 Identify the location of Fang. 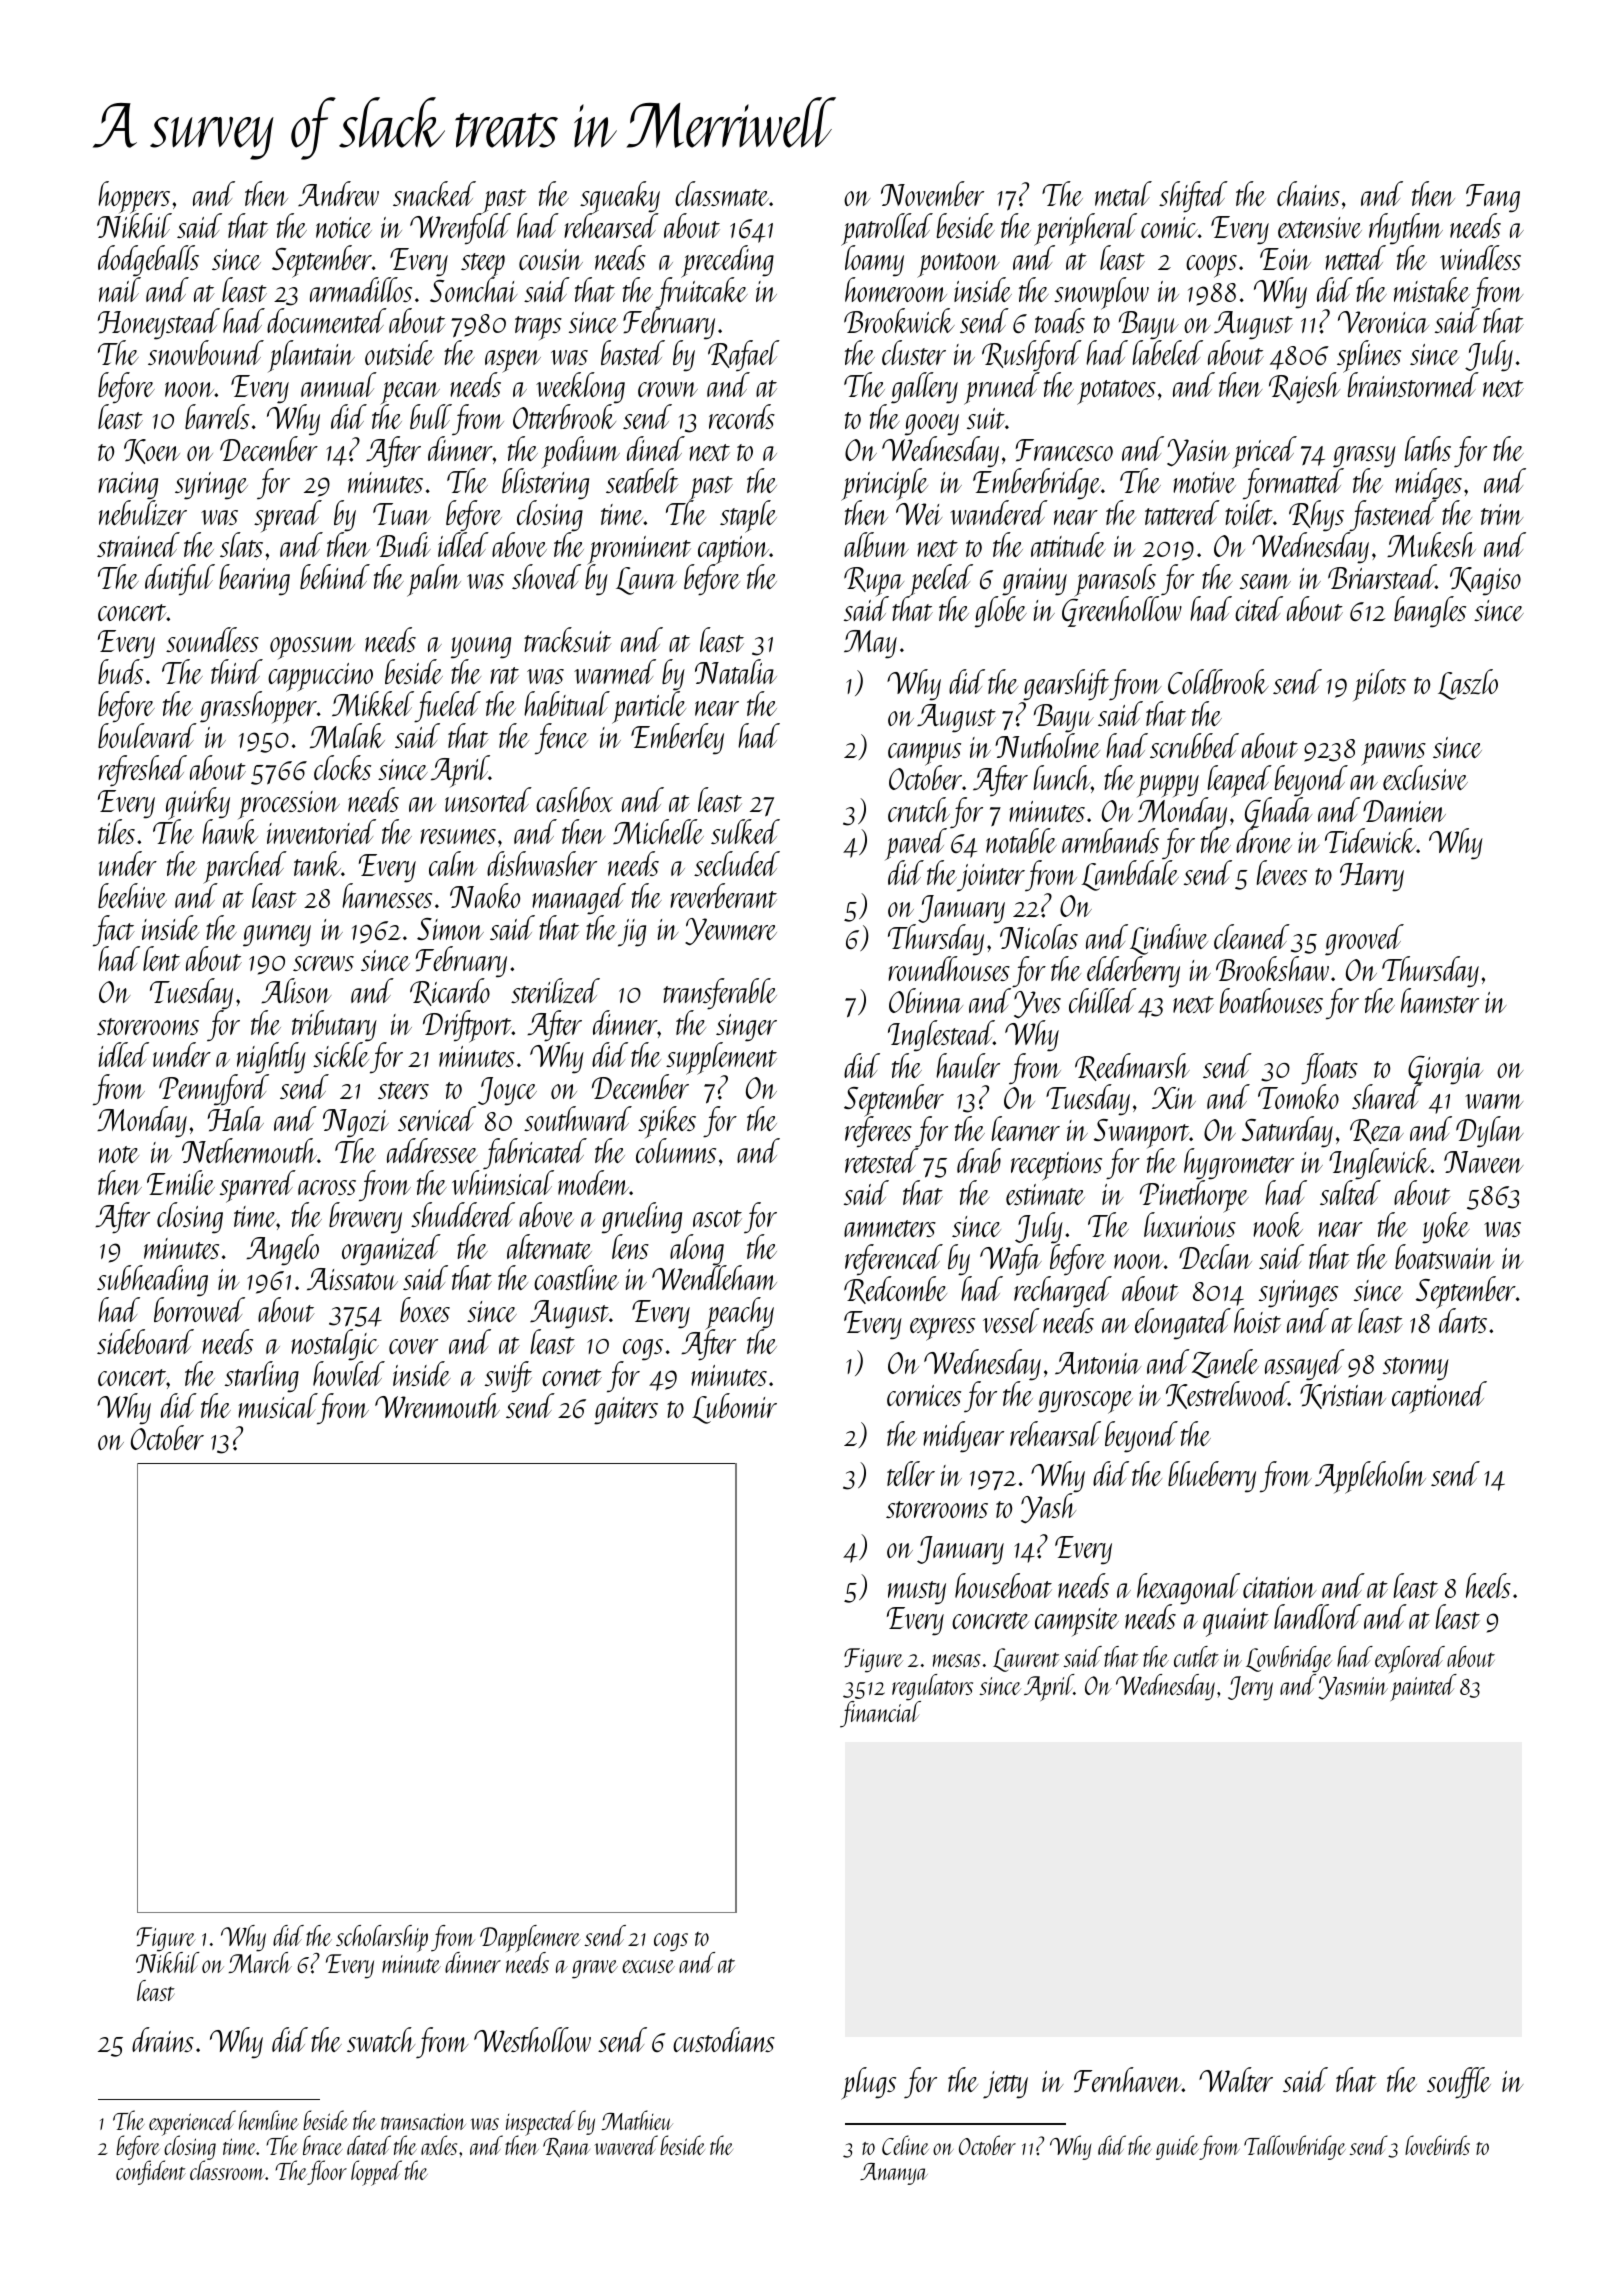
(1493, 198).
